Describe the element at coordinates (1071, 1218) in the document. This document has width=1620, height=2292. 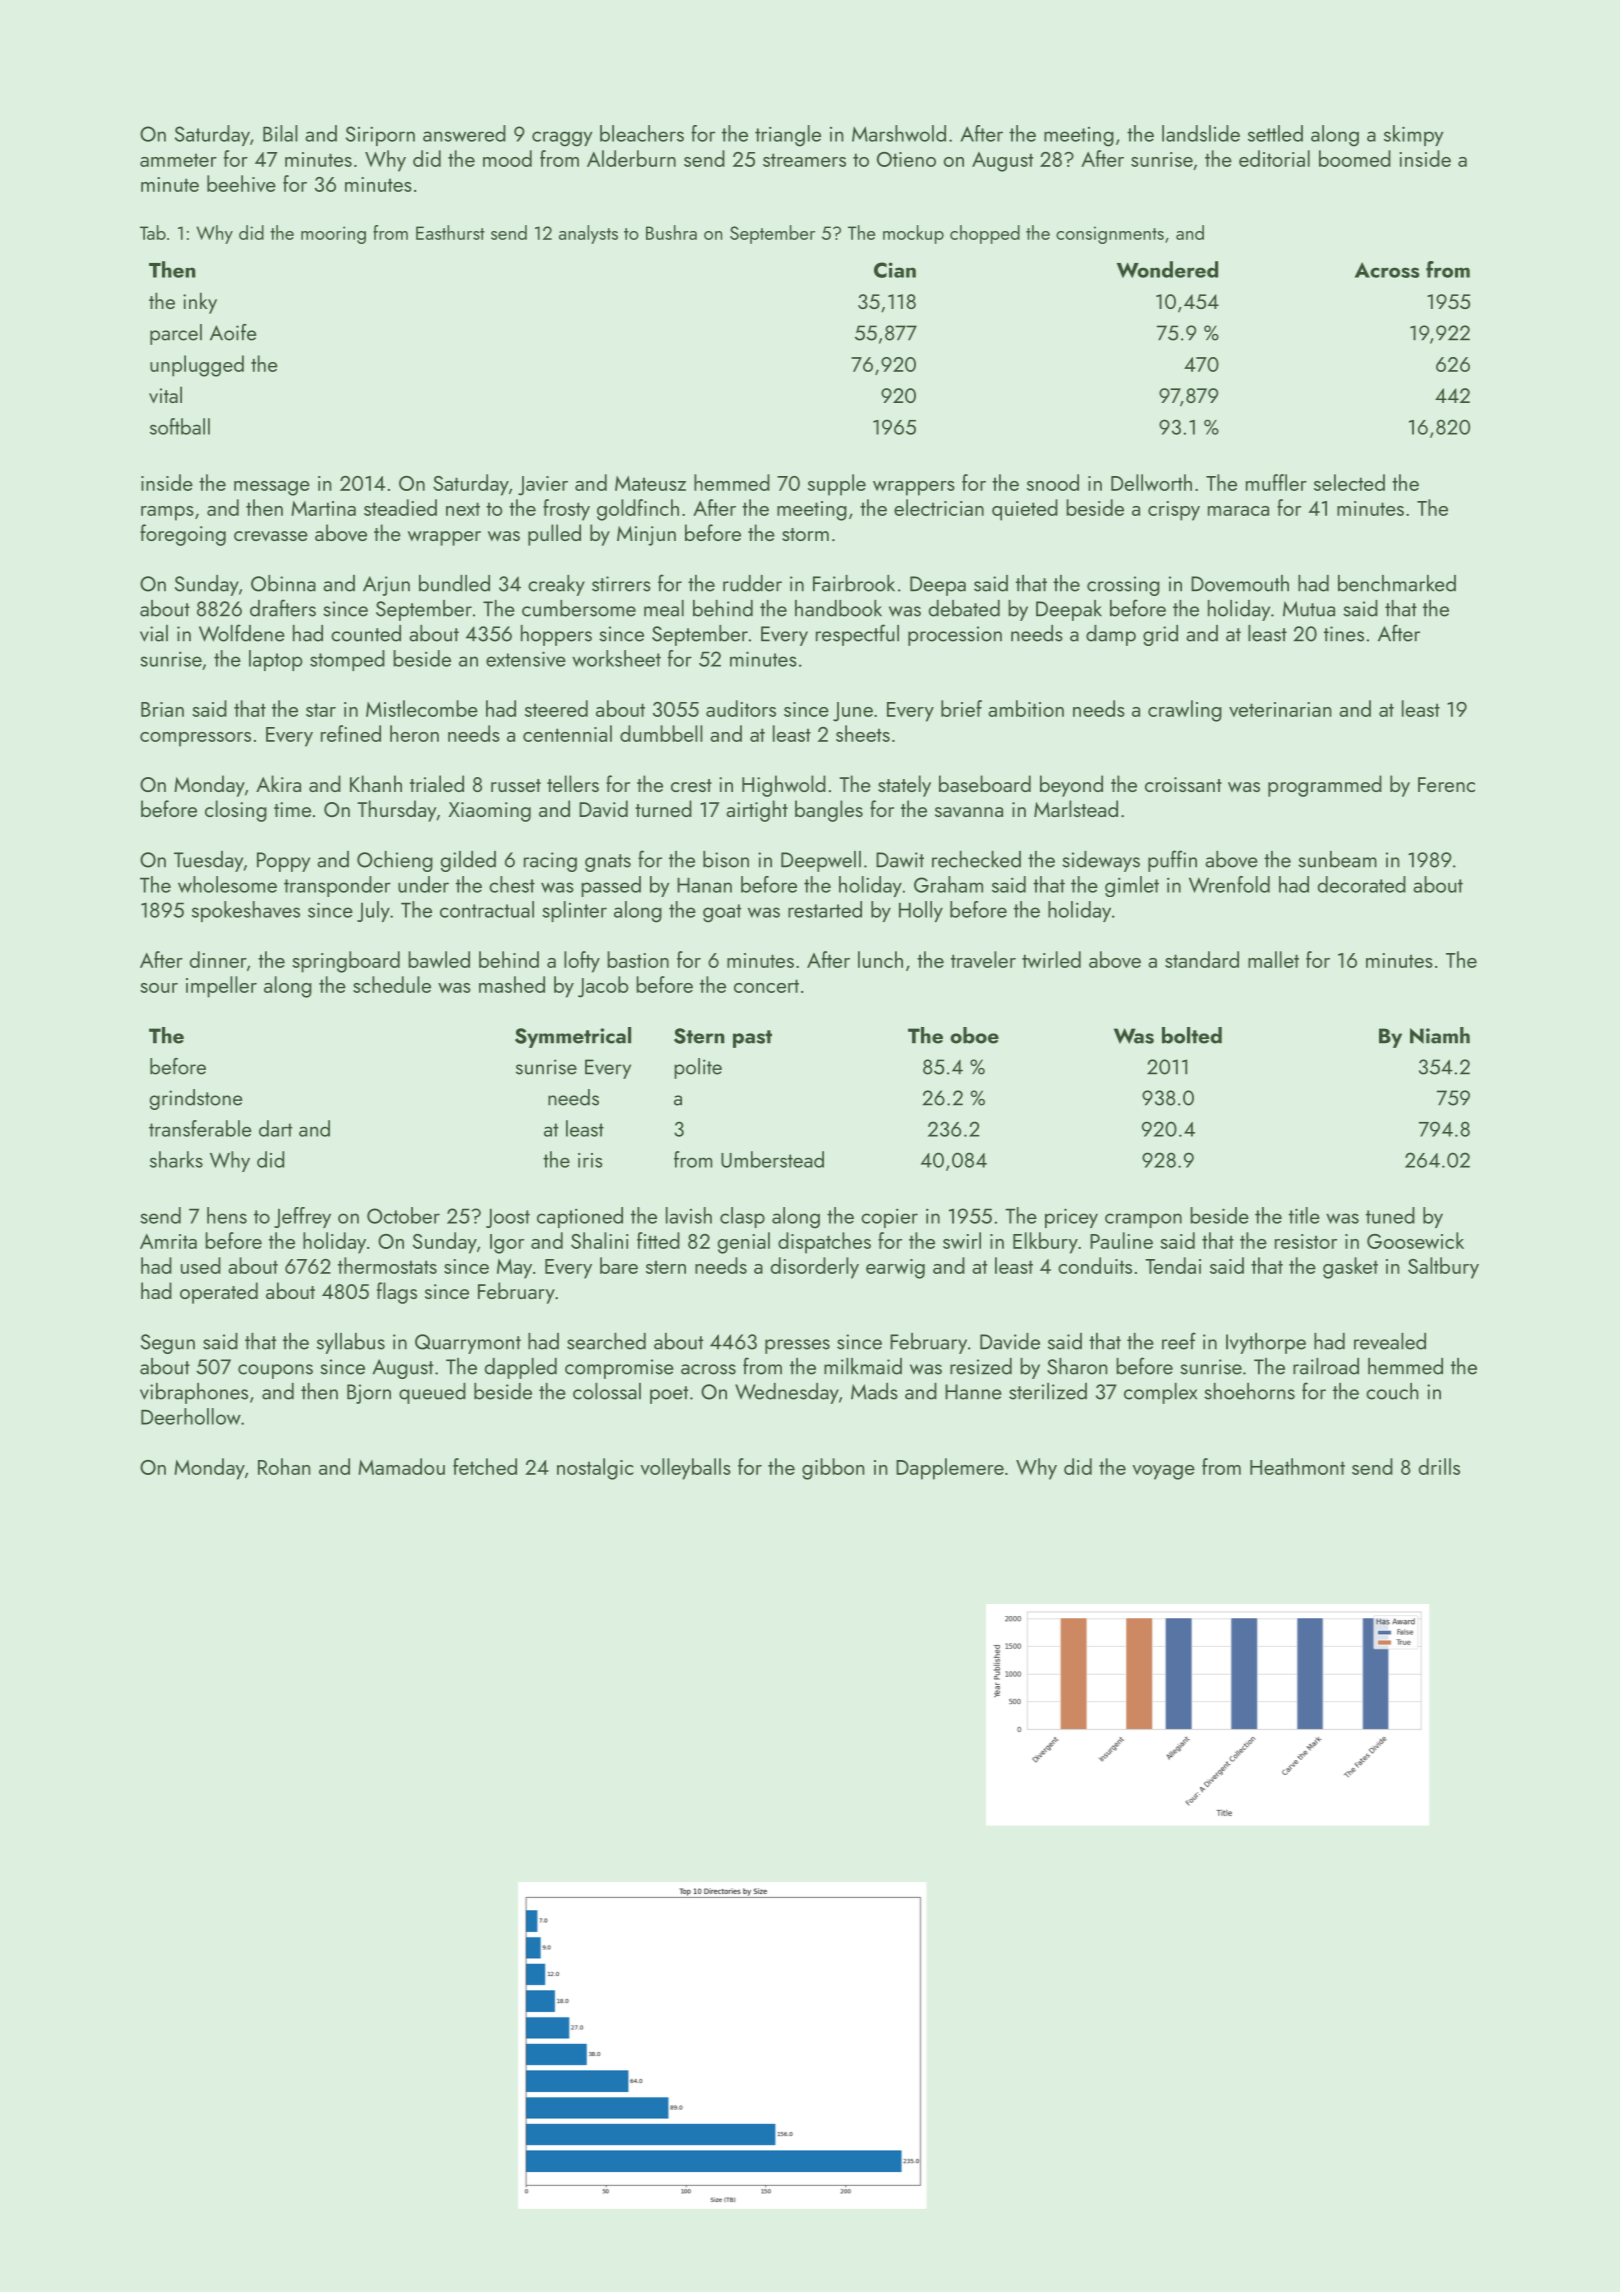
I see `pricey` at that location.
